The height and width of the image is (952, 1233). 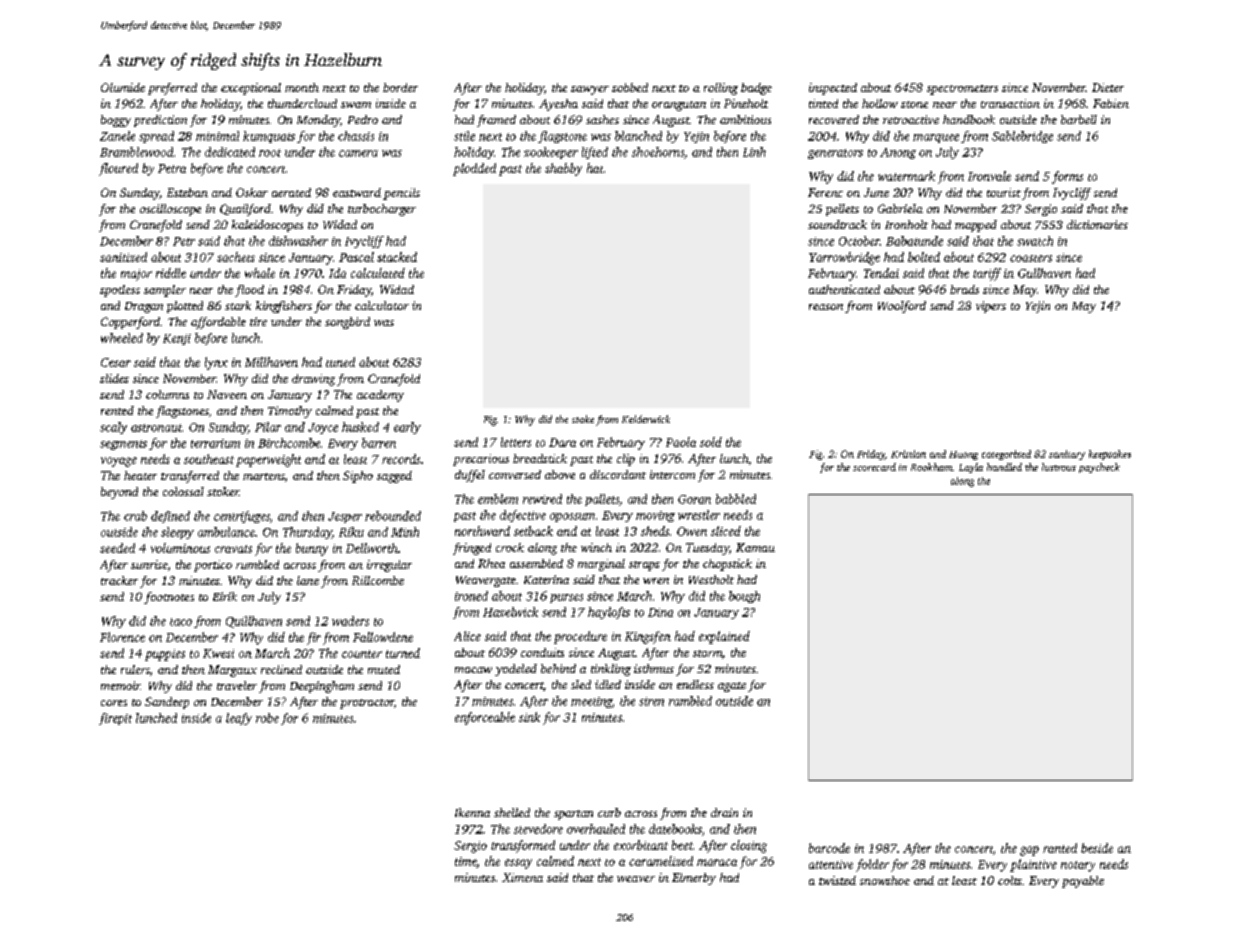 I want to click on forms, so click(x=1067, y=177).
